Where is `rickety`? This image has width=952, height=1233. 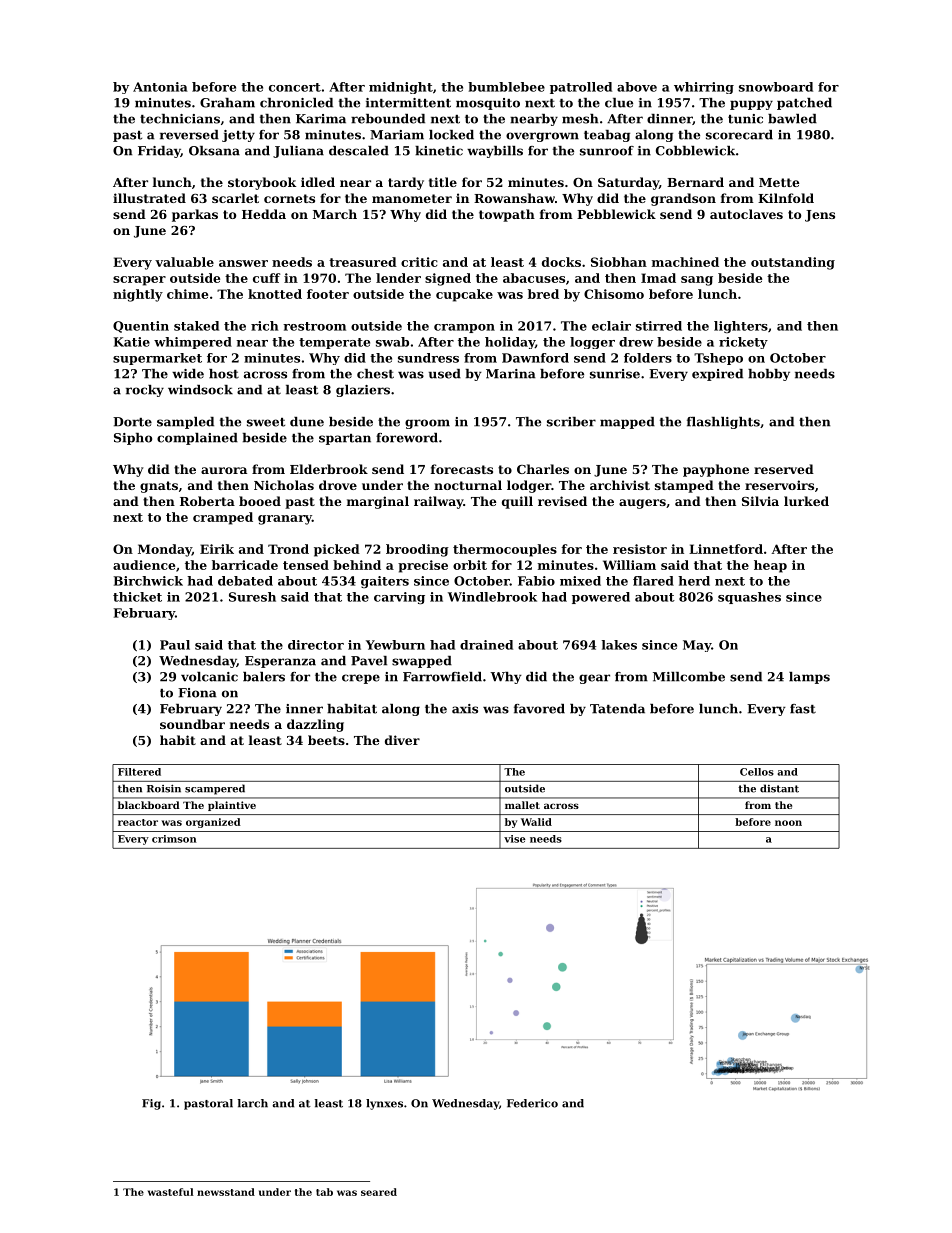
rickety is located at coordinates (743, 343).
